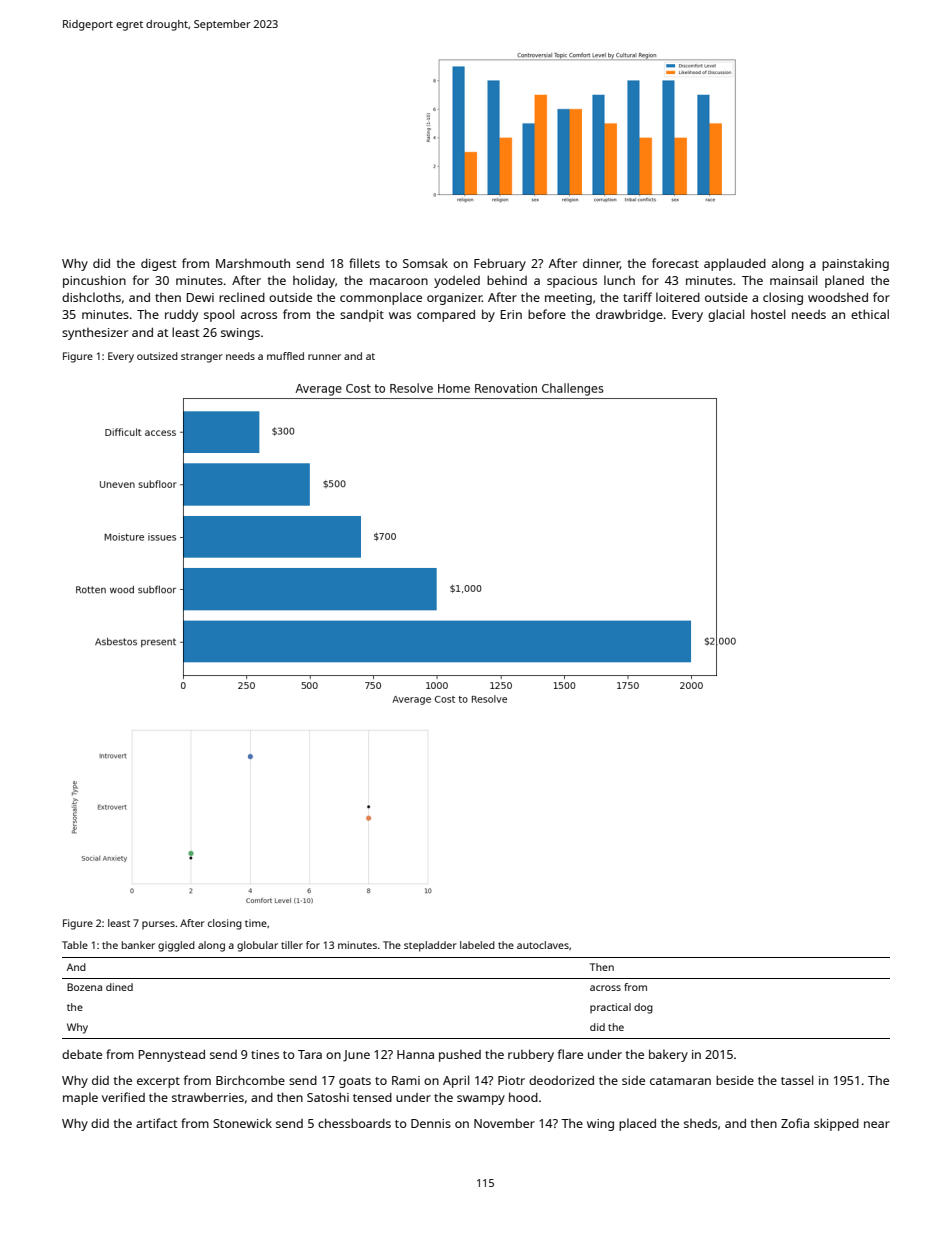 The height and width of the screenshot is (1233, 952). Describe the element at coordinates (768, 314) in the screenshot. I see `hostel` at that location.
